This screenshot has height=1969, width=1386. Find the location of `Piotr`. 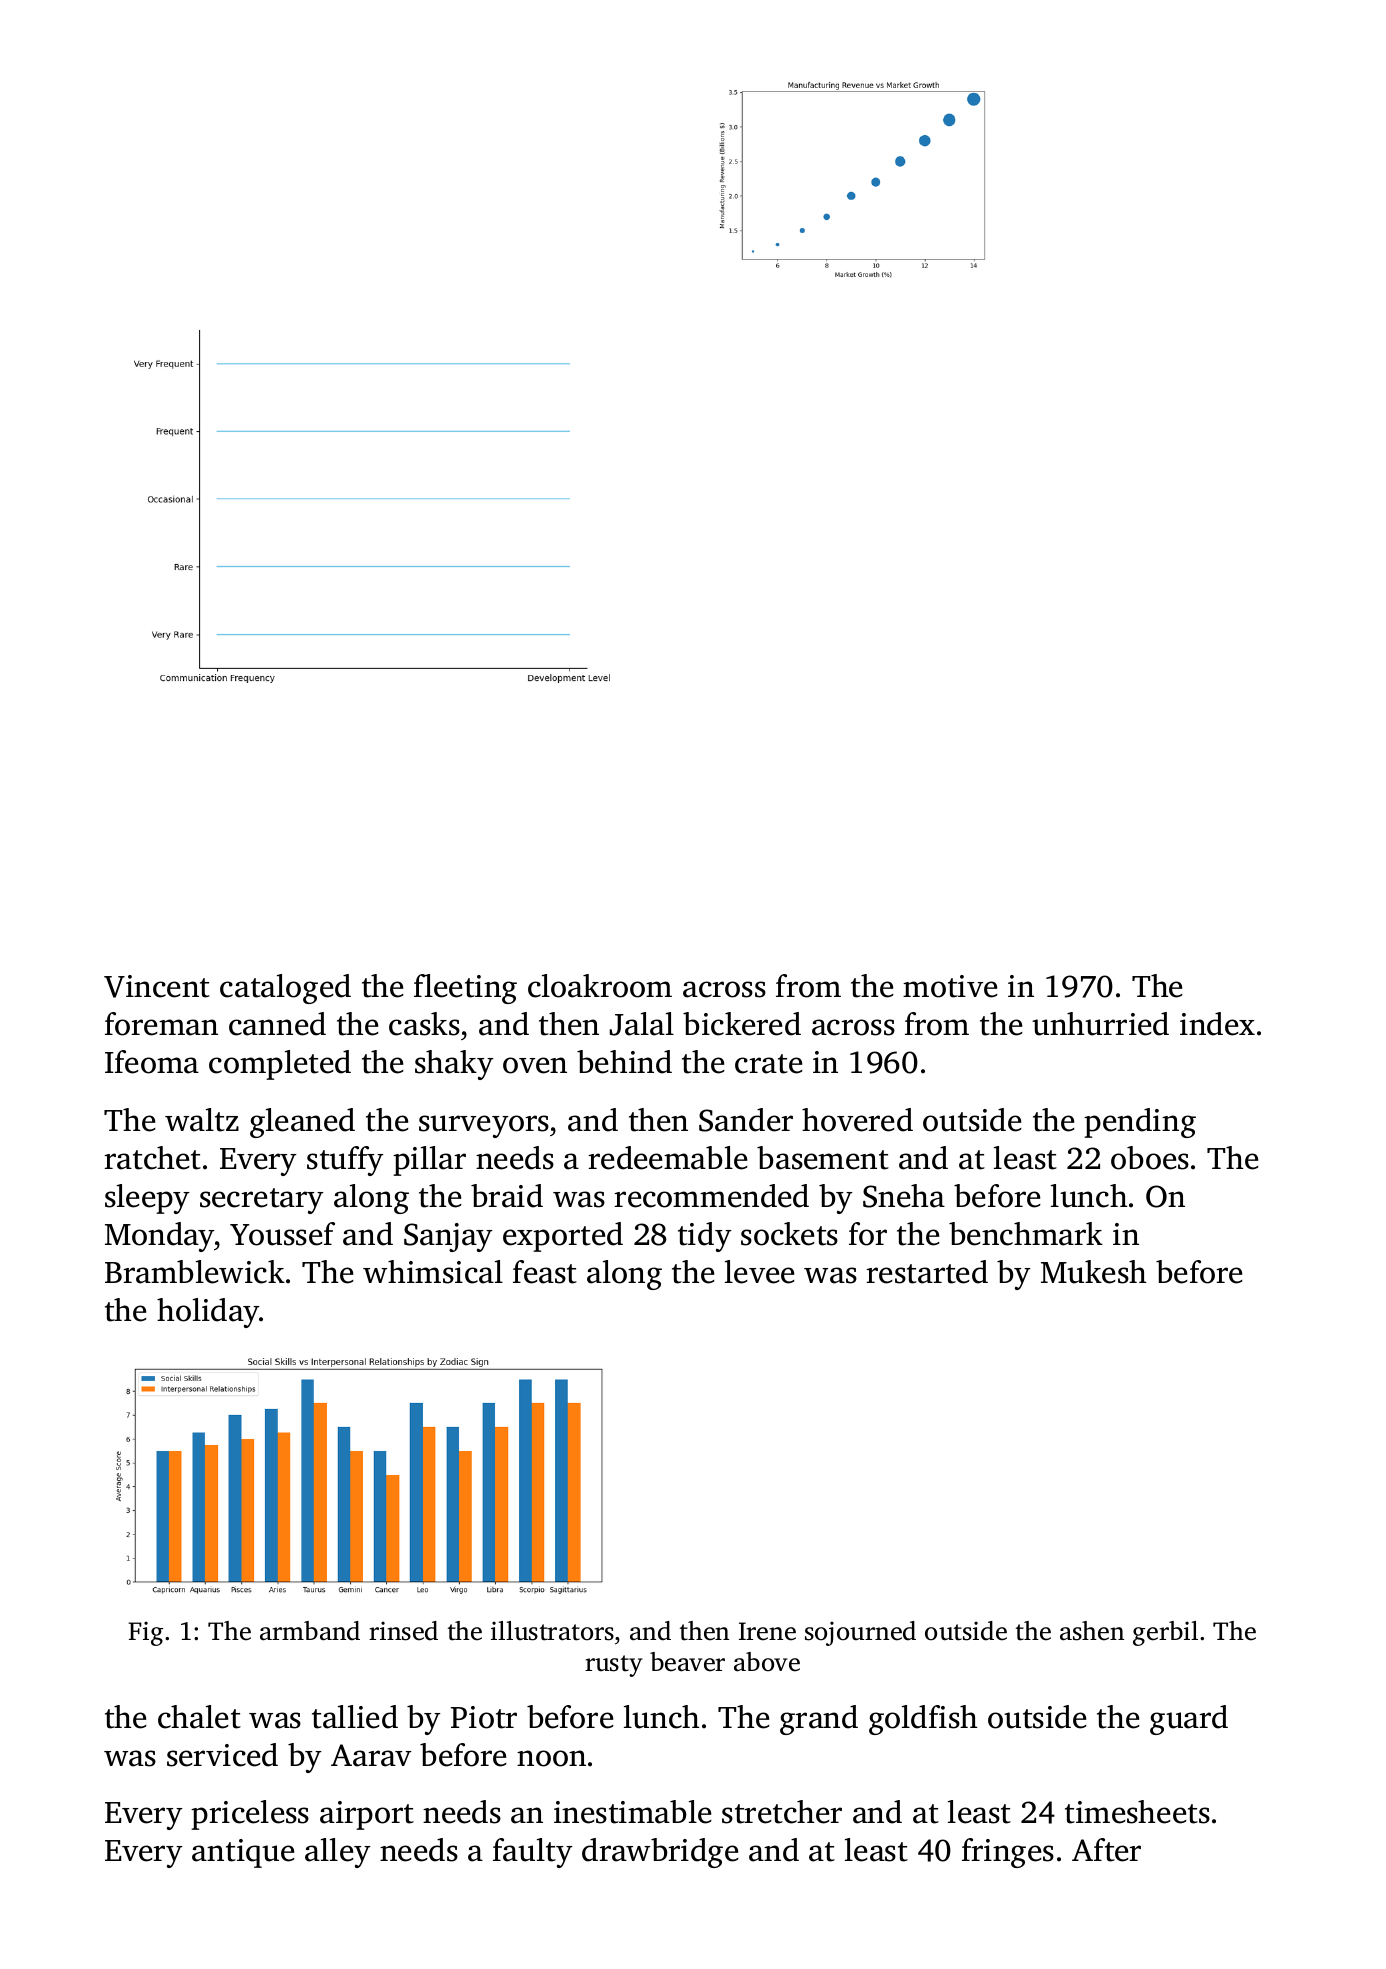

Piotr is located at coordinates (484, 1717).
